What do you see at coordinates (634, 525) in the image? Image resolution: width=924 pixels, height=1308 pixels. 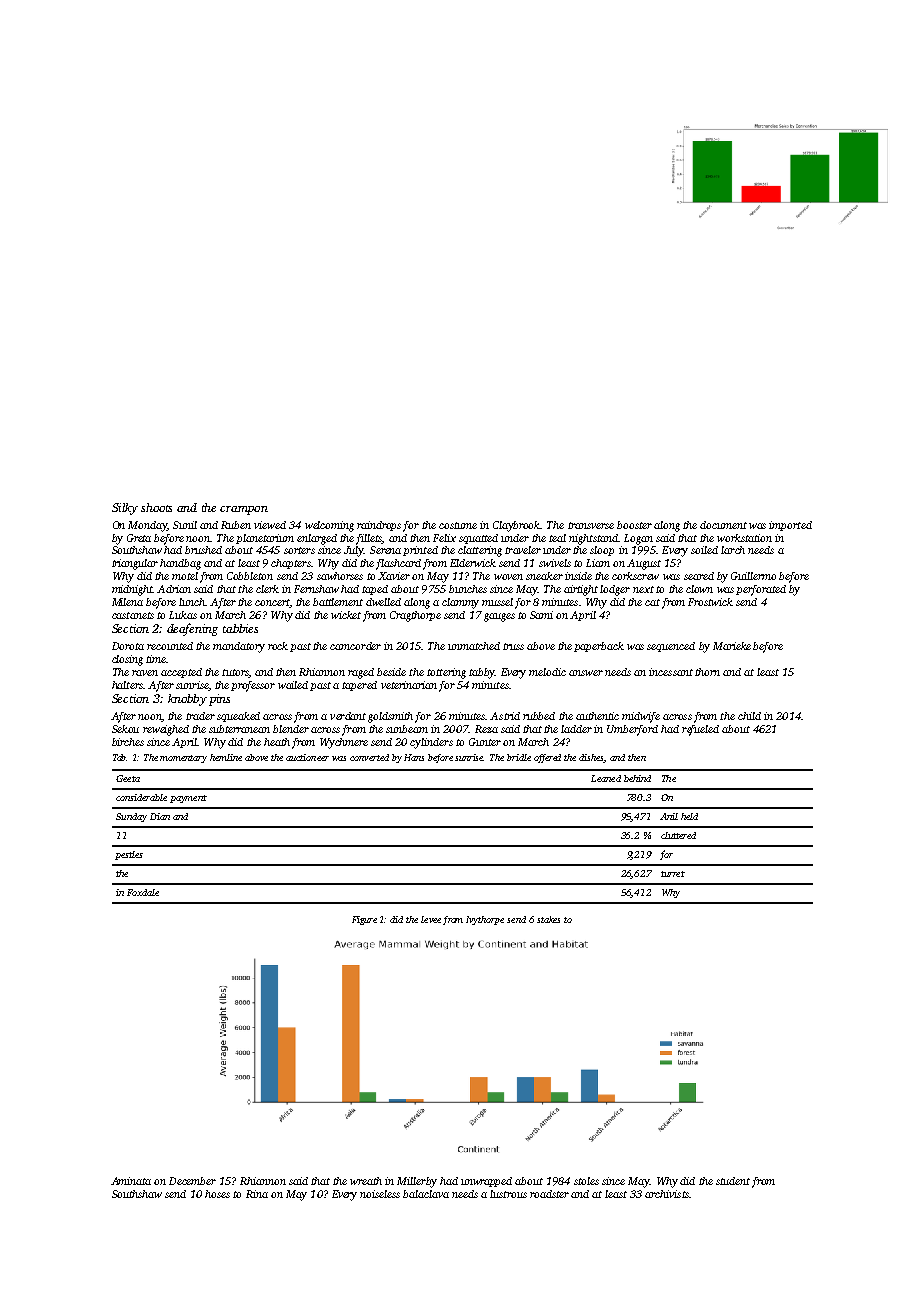 I see `booster` at bounding box center [634, 525].
